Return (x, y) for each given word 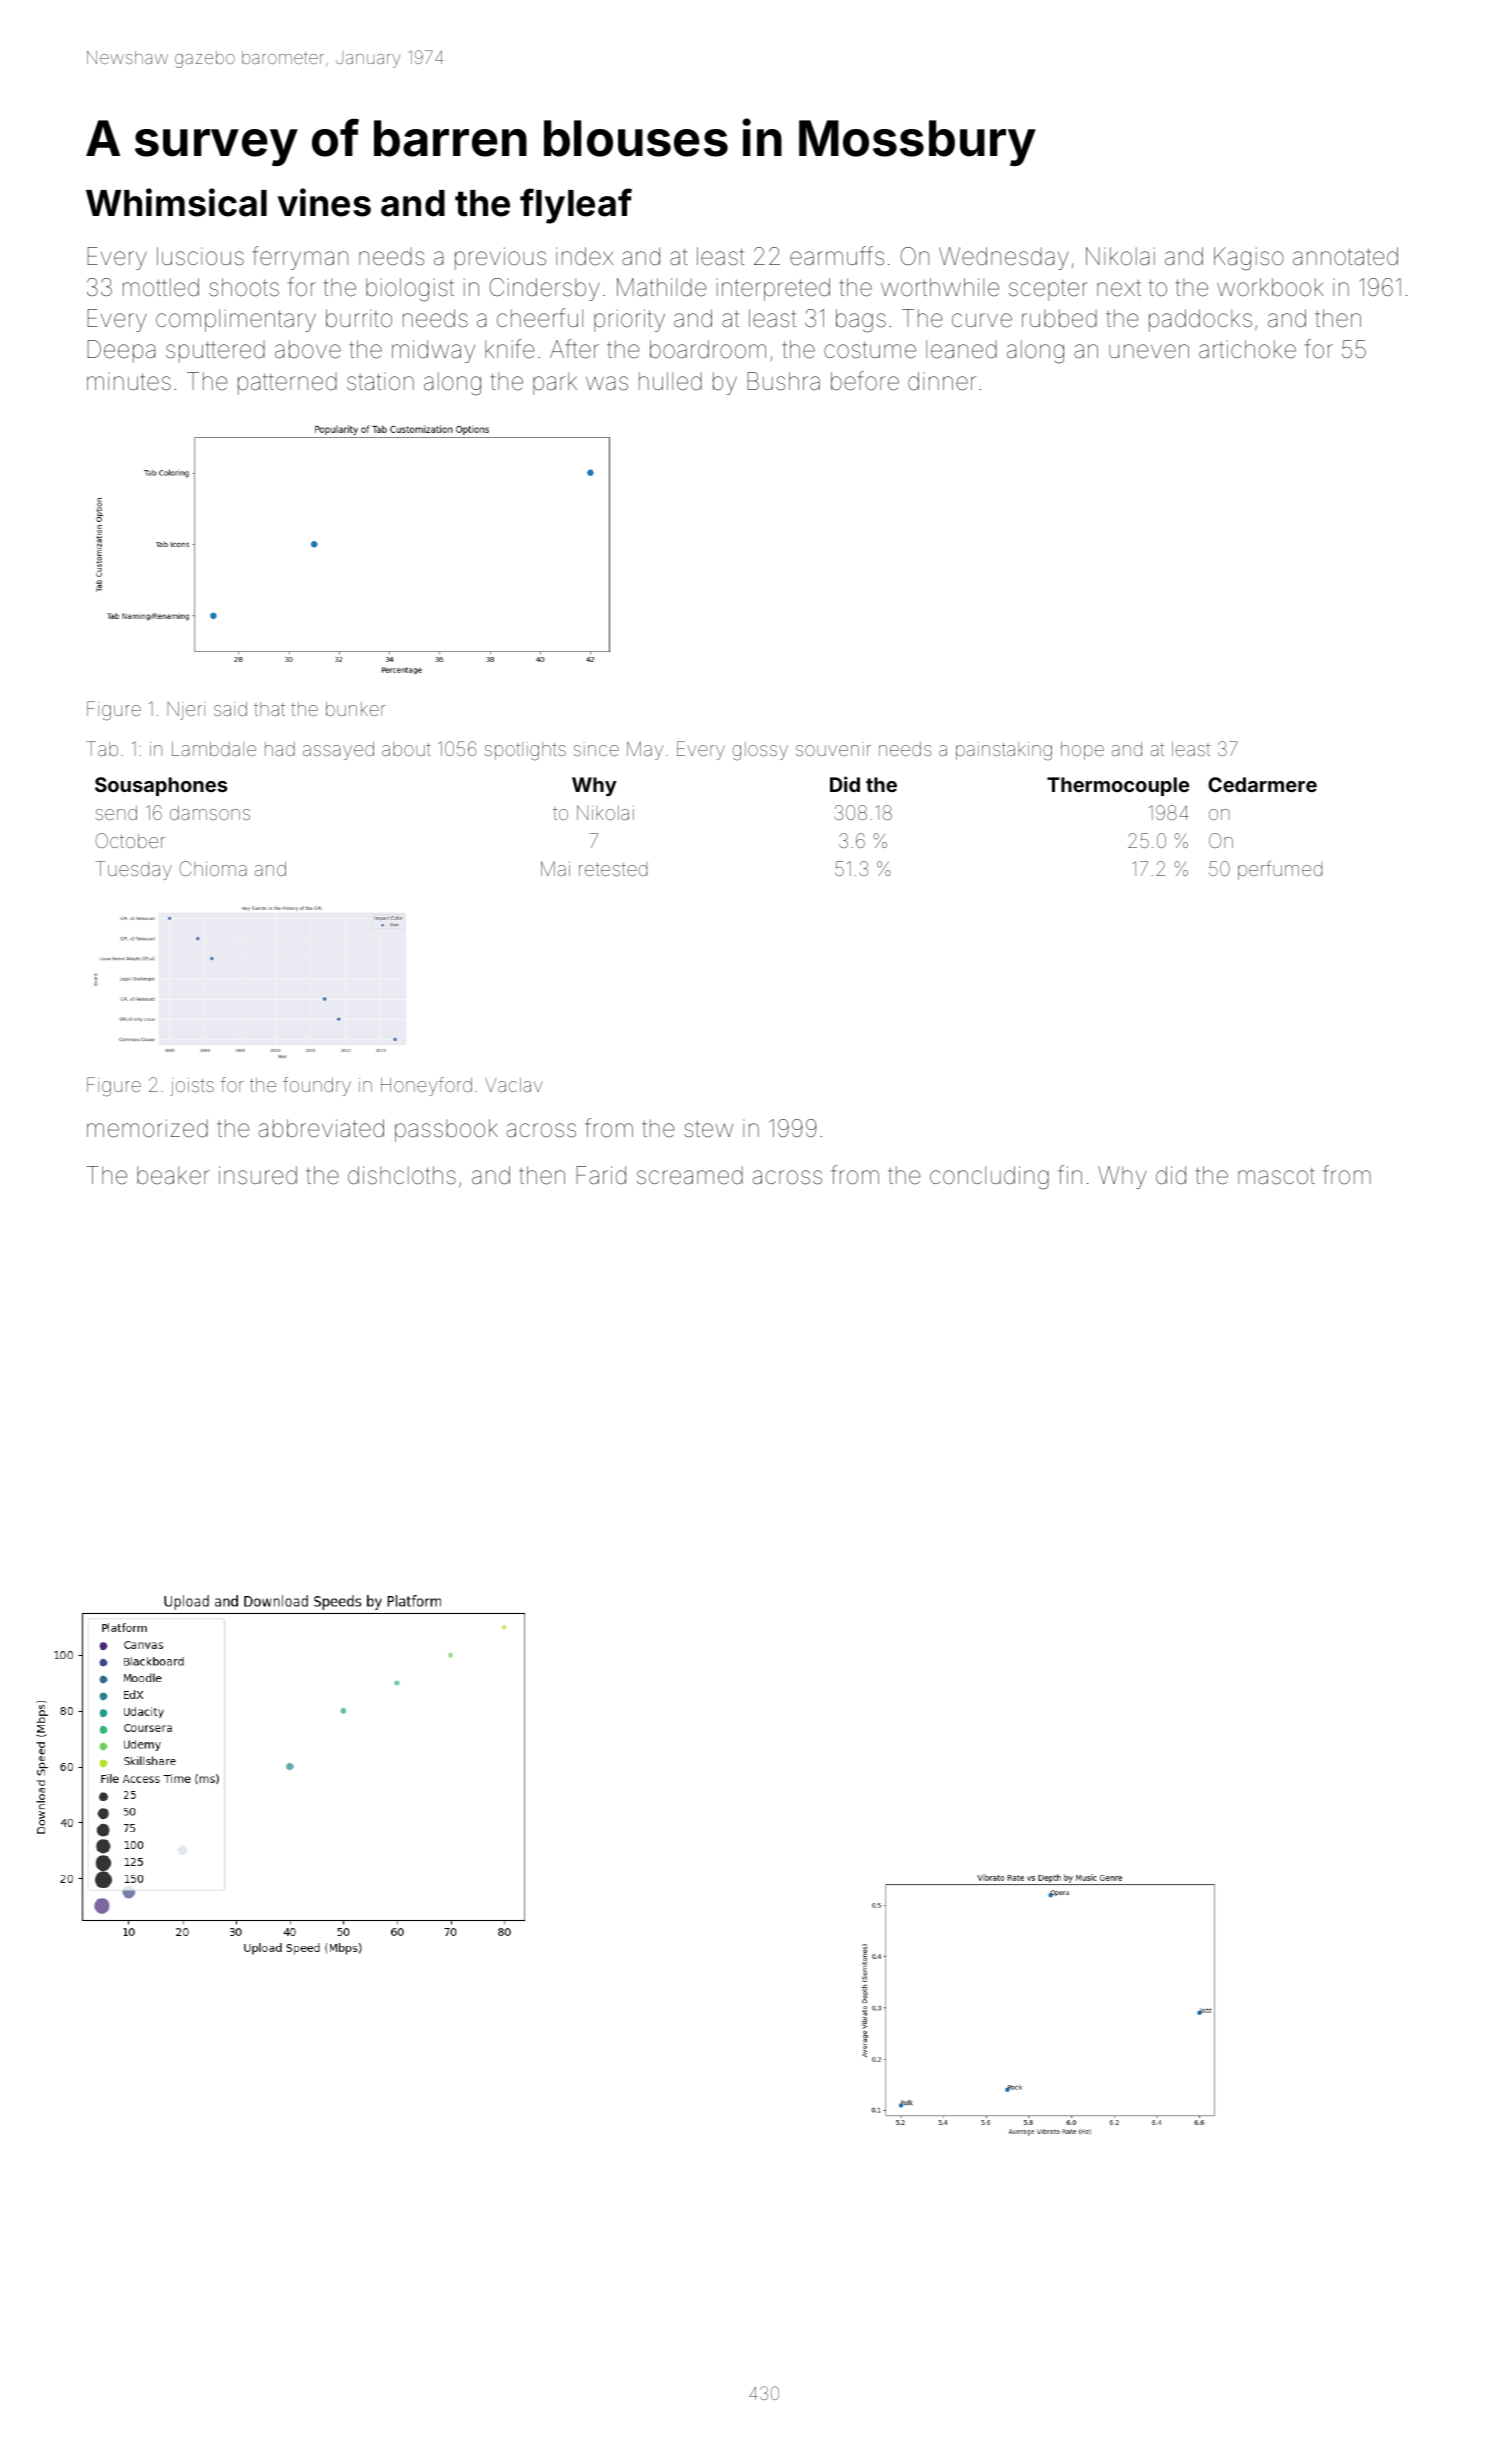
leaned (961, 349)
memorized (147, 1128)
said (230, 709)
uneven (1149, 351)
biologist (410, 290)
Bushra (784, 381)
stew (708, 1129)
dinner (942, 381)
